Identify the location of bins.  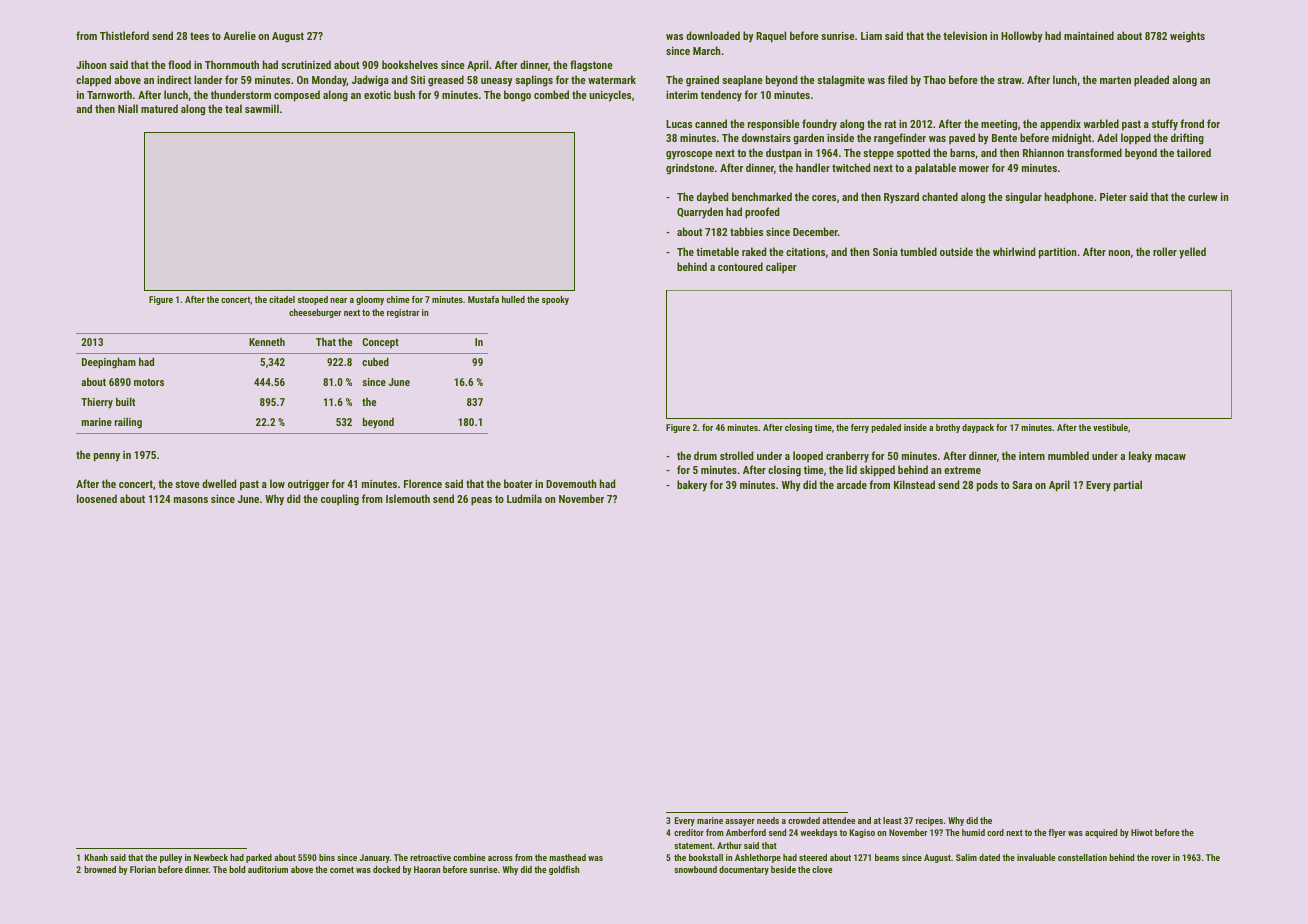
(327, 857).
